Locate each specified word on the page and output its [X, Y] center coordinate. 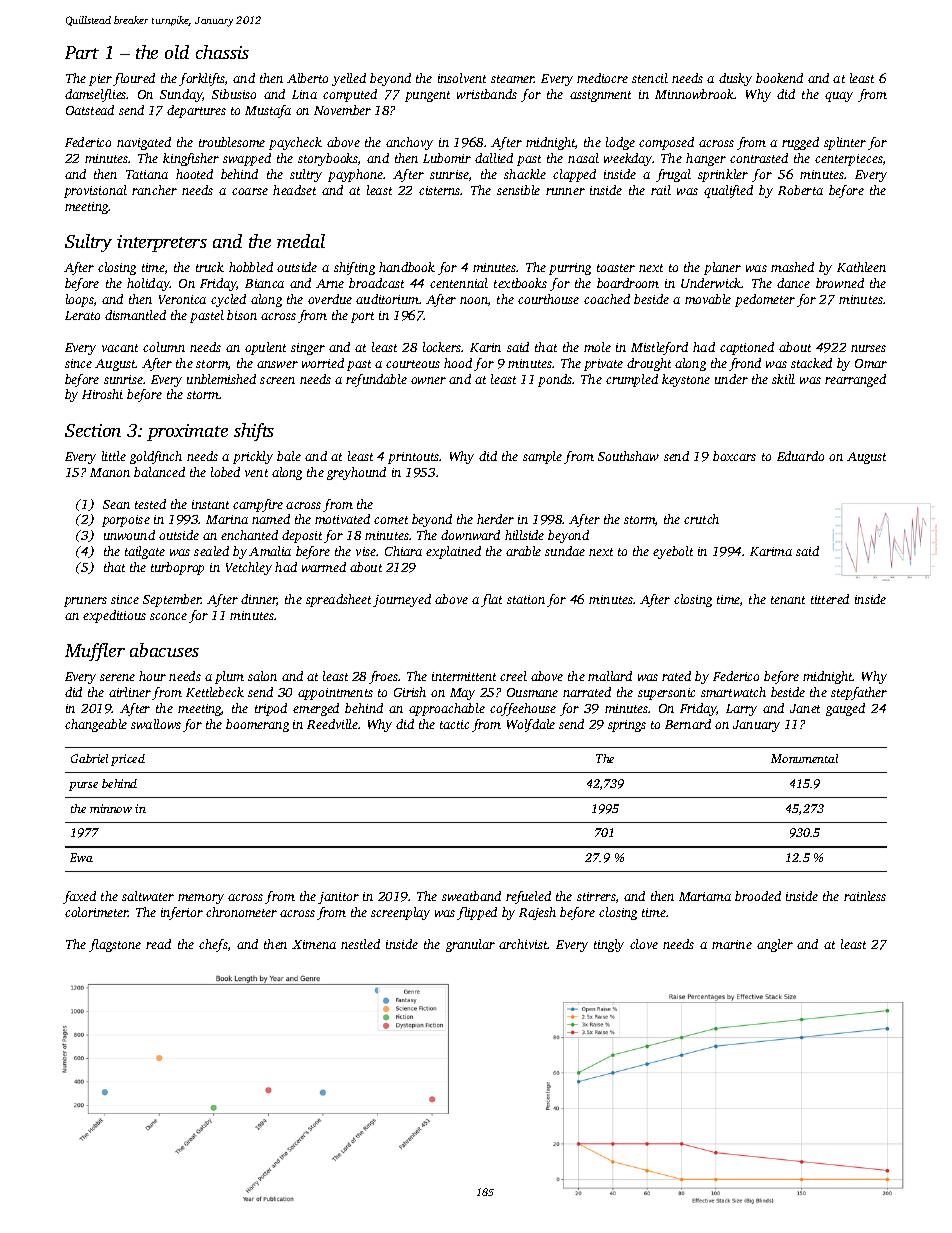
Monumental [804, 758]
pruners [85, 602]
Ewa [81, 857]
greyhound [356, 473]
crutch [701, 519]
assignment [600, 96]
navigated [144, 143]
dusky [735, 79]
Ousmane [532, 692]
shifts [254, 432]
